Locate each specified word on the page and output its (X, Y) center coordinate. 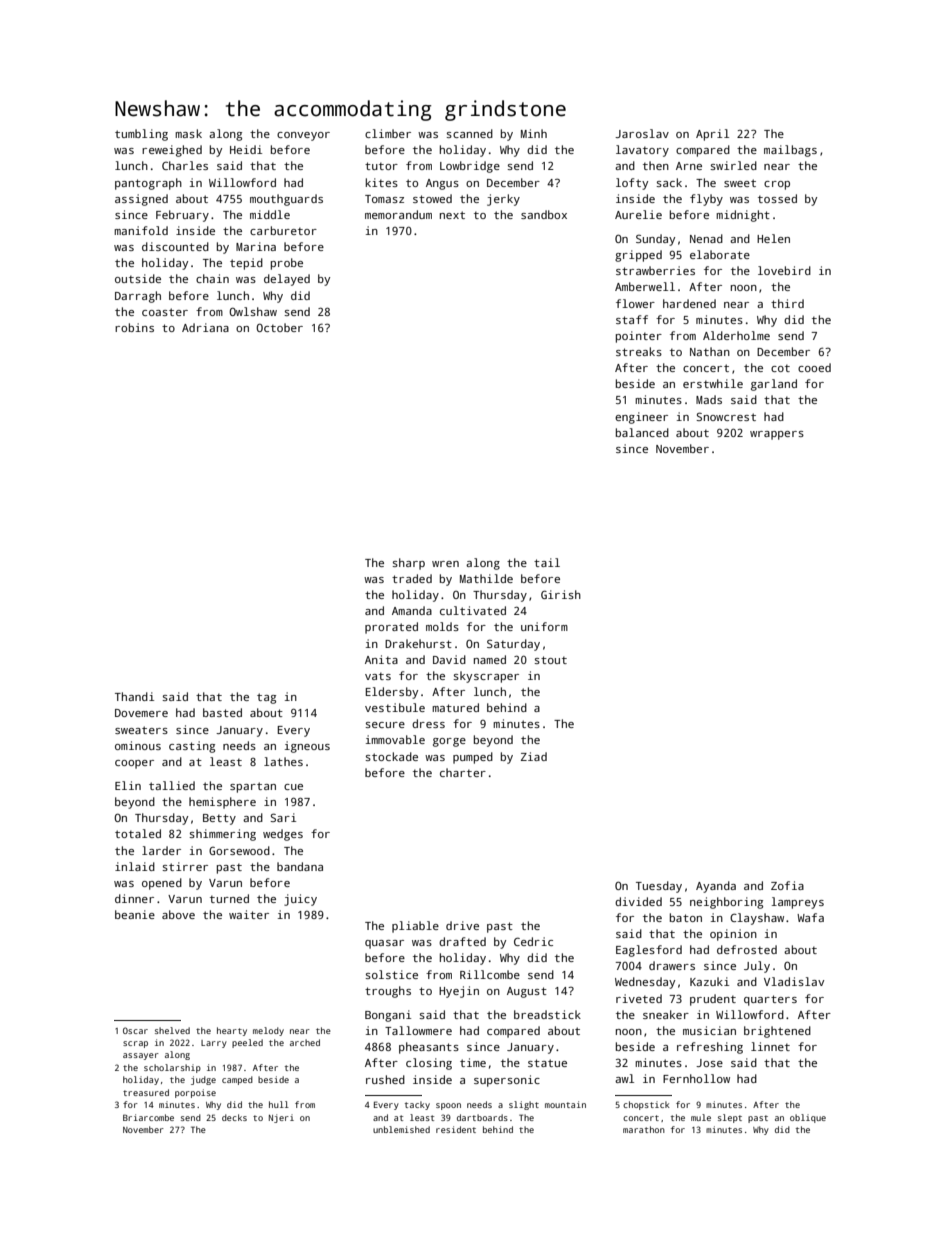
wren (445, 564)
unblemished (401, 1129)
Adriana (205, 327)
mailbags (790, 151)
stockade (391, 756)
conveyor (303, 136)
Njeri (281, 1118)
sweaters (141, 730)
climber (388, 133)
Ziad (534, 756)
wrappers (777, 435)
